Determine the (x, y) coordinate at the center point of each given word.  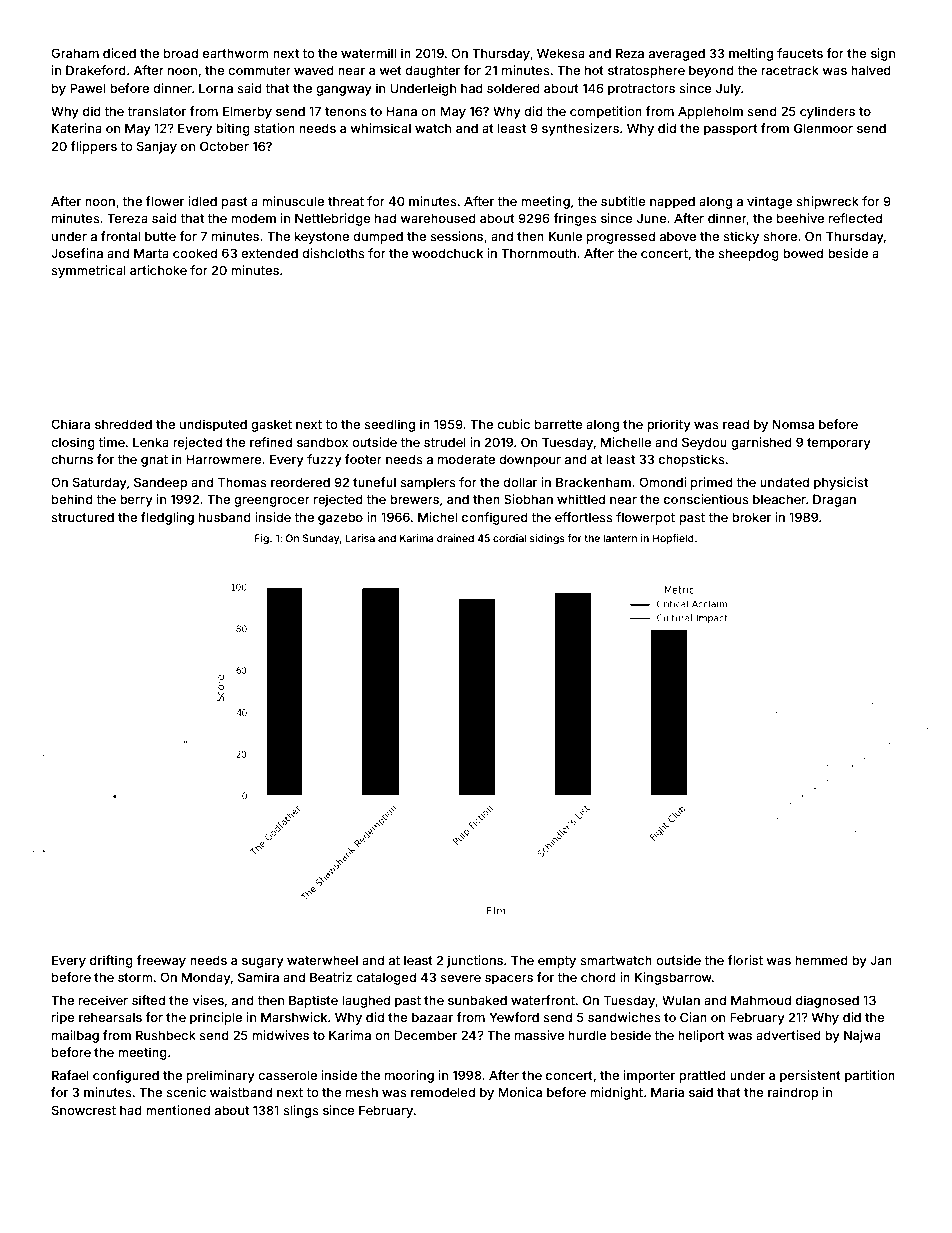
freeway (161, 961)
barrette (559, 424)
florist (745, 960)
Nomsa (793, 424)
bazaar (432, 1017)
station (274, 128)
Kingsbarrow (673, 978)
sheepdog (748, 254)
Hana (401, 111)
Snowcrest (84, 1110)
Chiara (70, 424)
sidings (547, 539)
